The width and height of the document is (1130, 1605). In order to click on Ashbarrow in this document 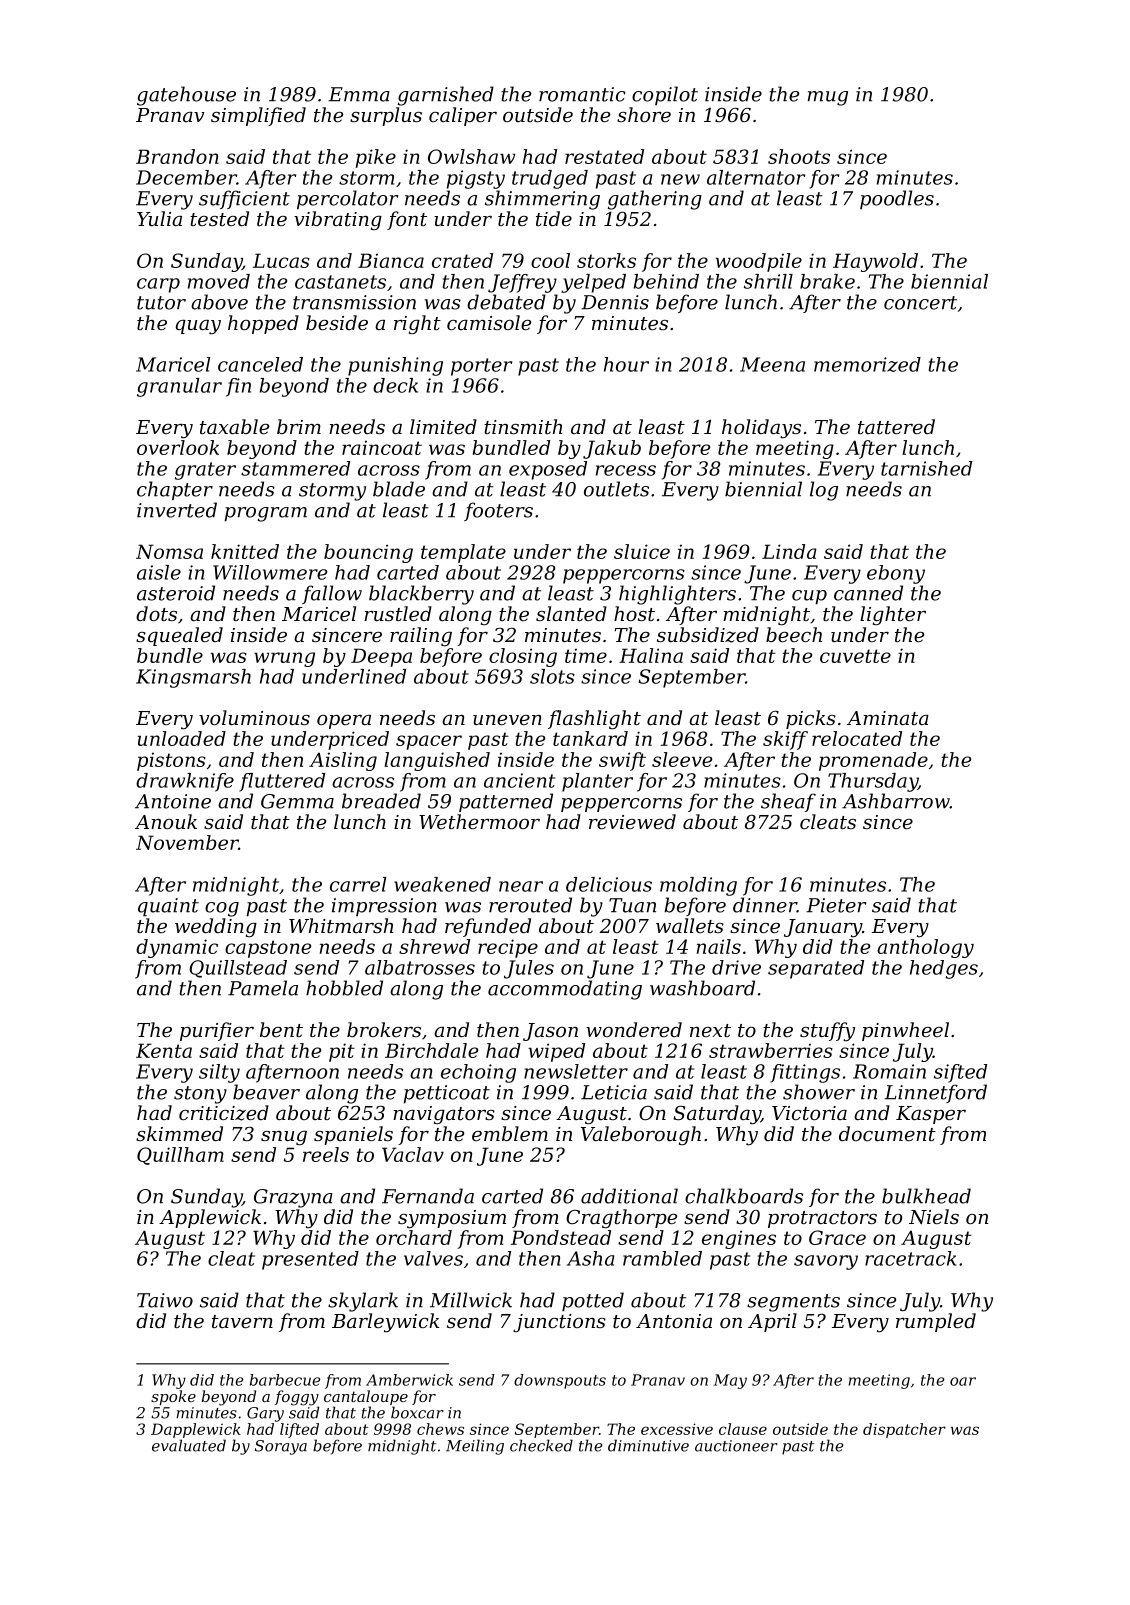, I will do `click(896, 801)`.
